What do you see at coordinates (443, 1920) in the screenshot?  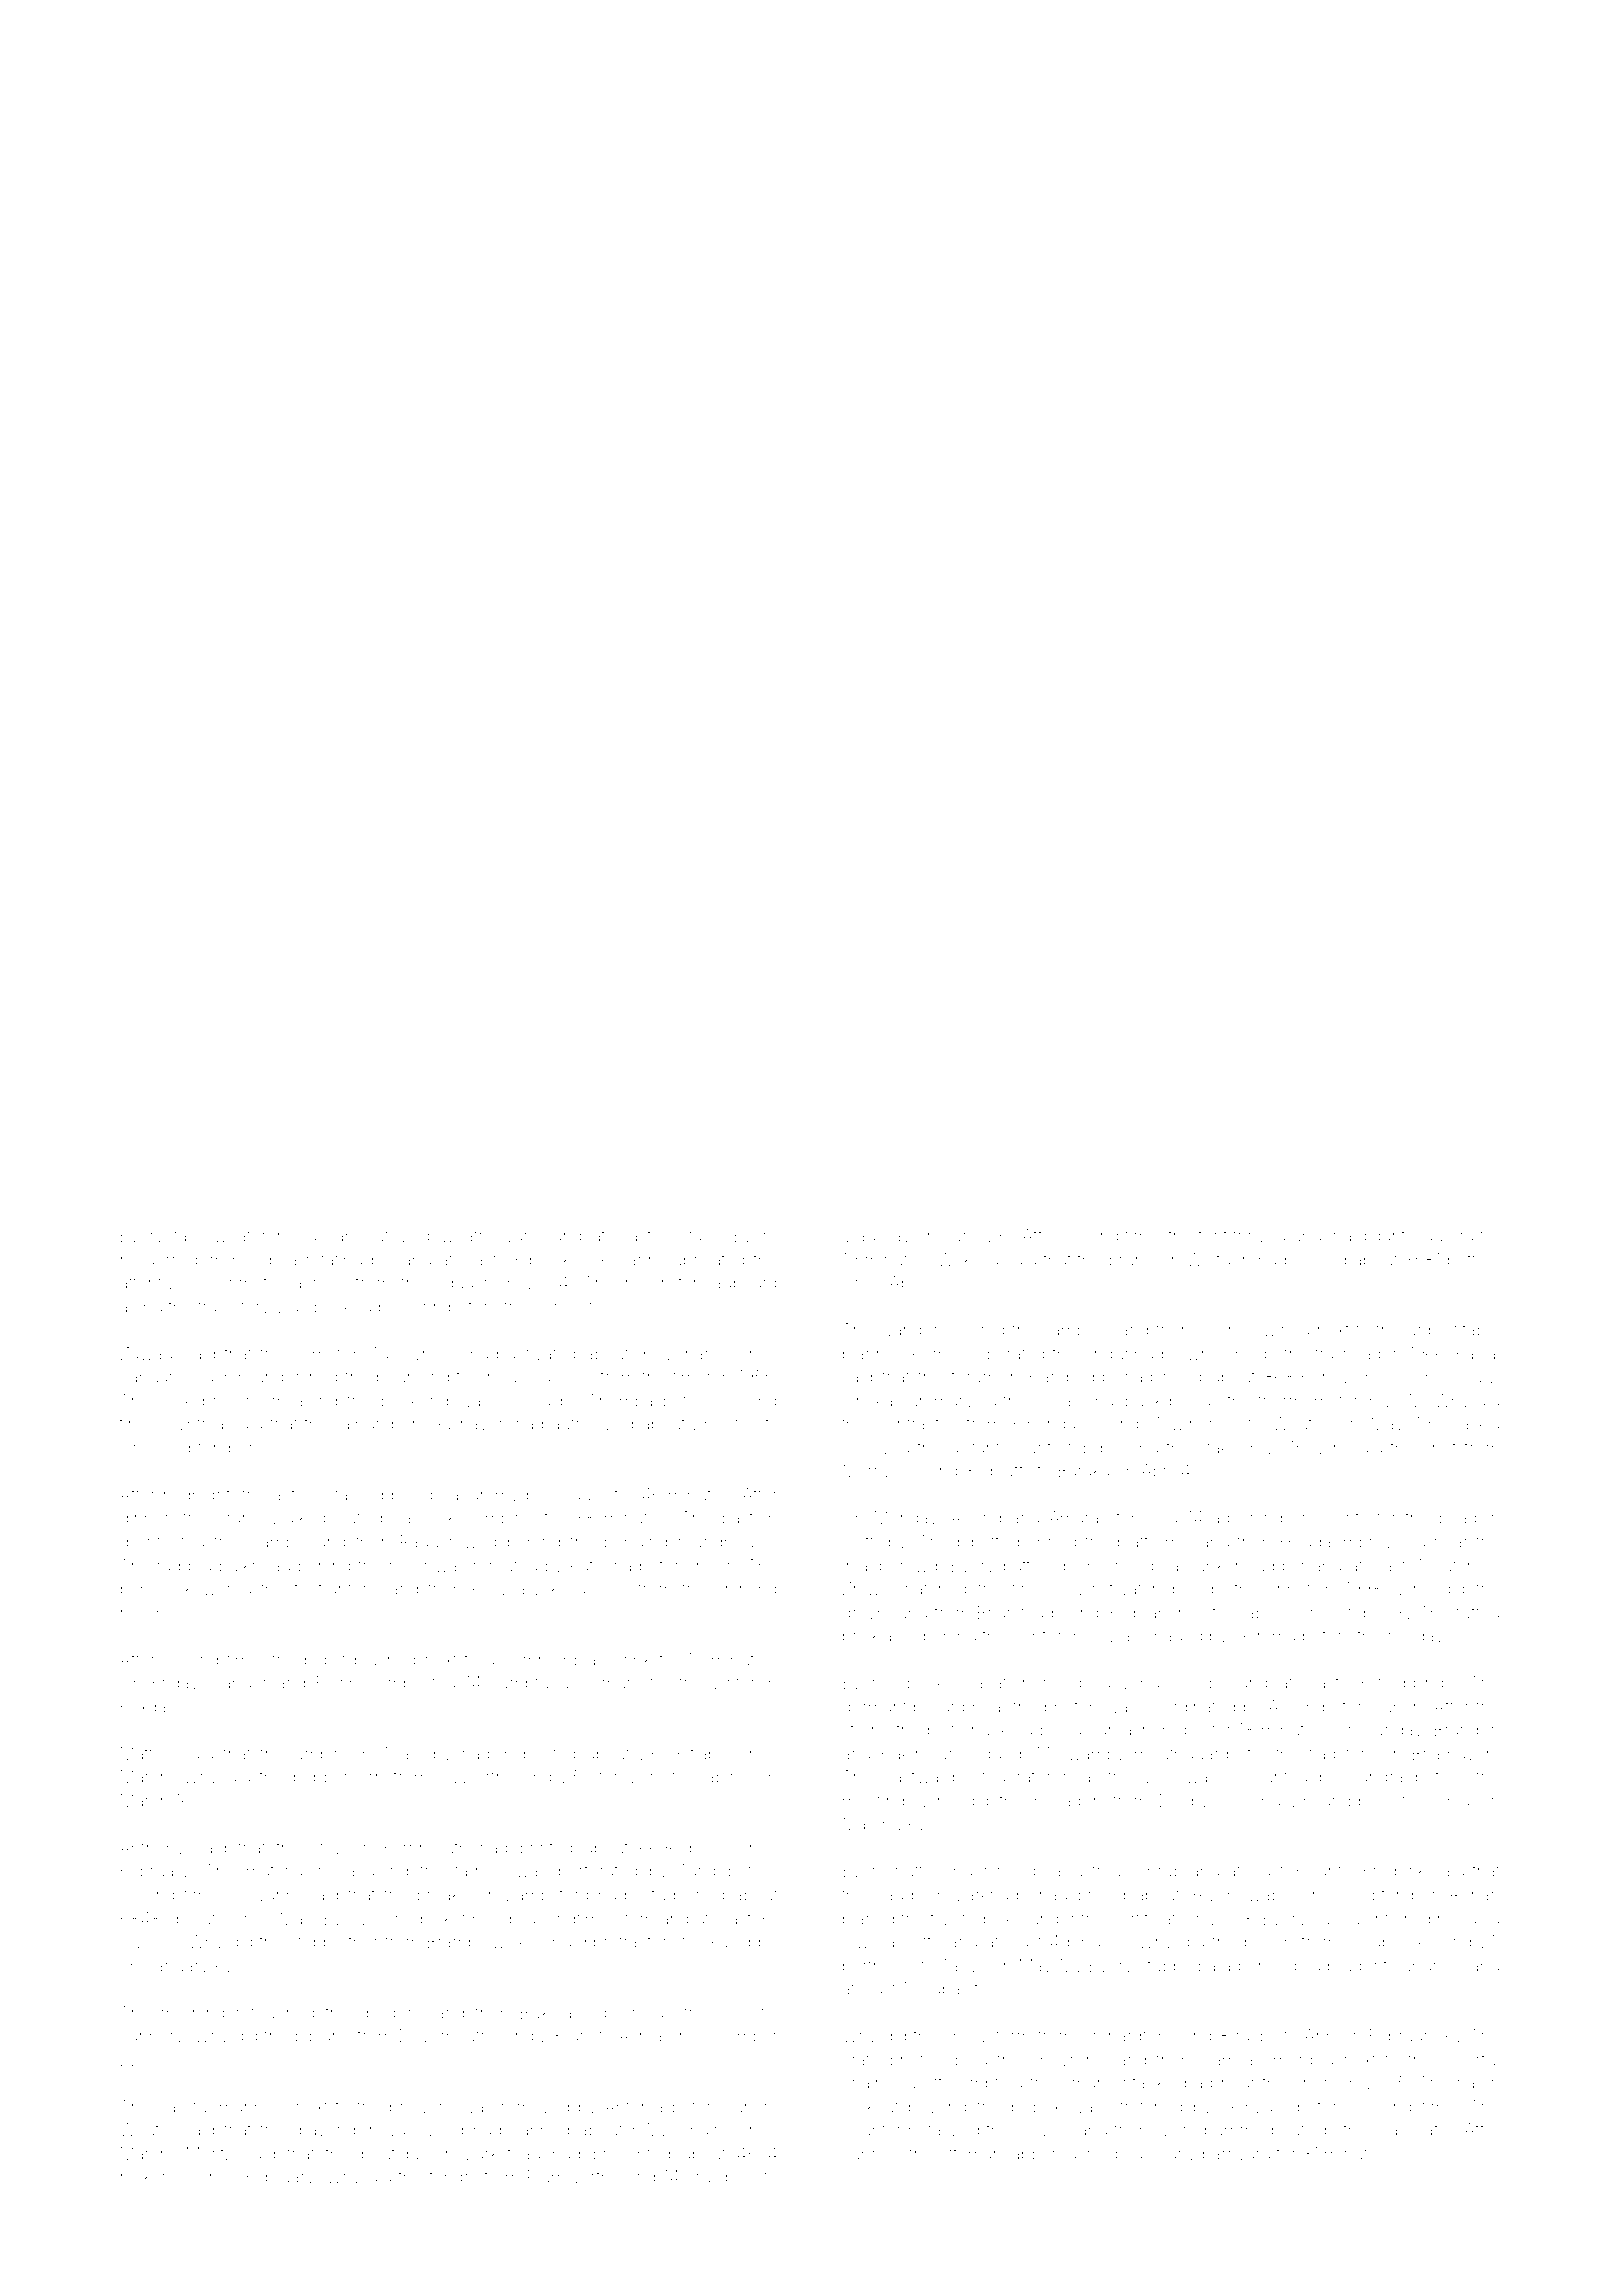 I see `picket` at bounding box center [443, 1920].
